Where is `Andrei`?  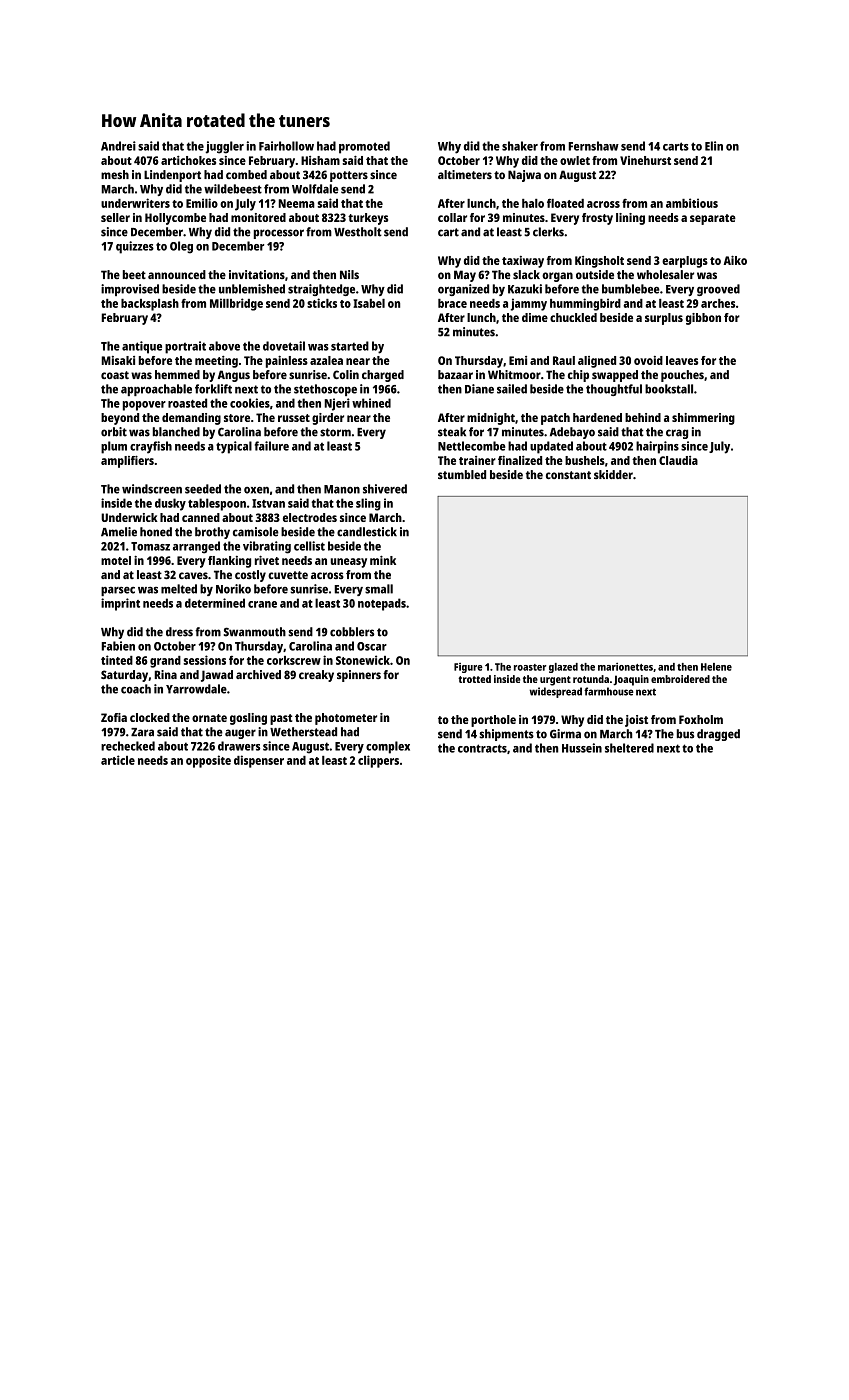 Andrei is located at coordinates (118, 146).
